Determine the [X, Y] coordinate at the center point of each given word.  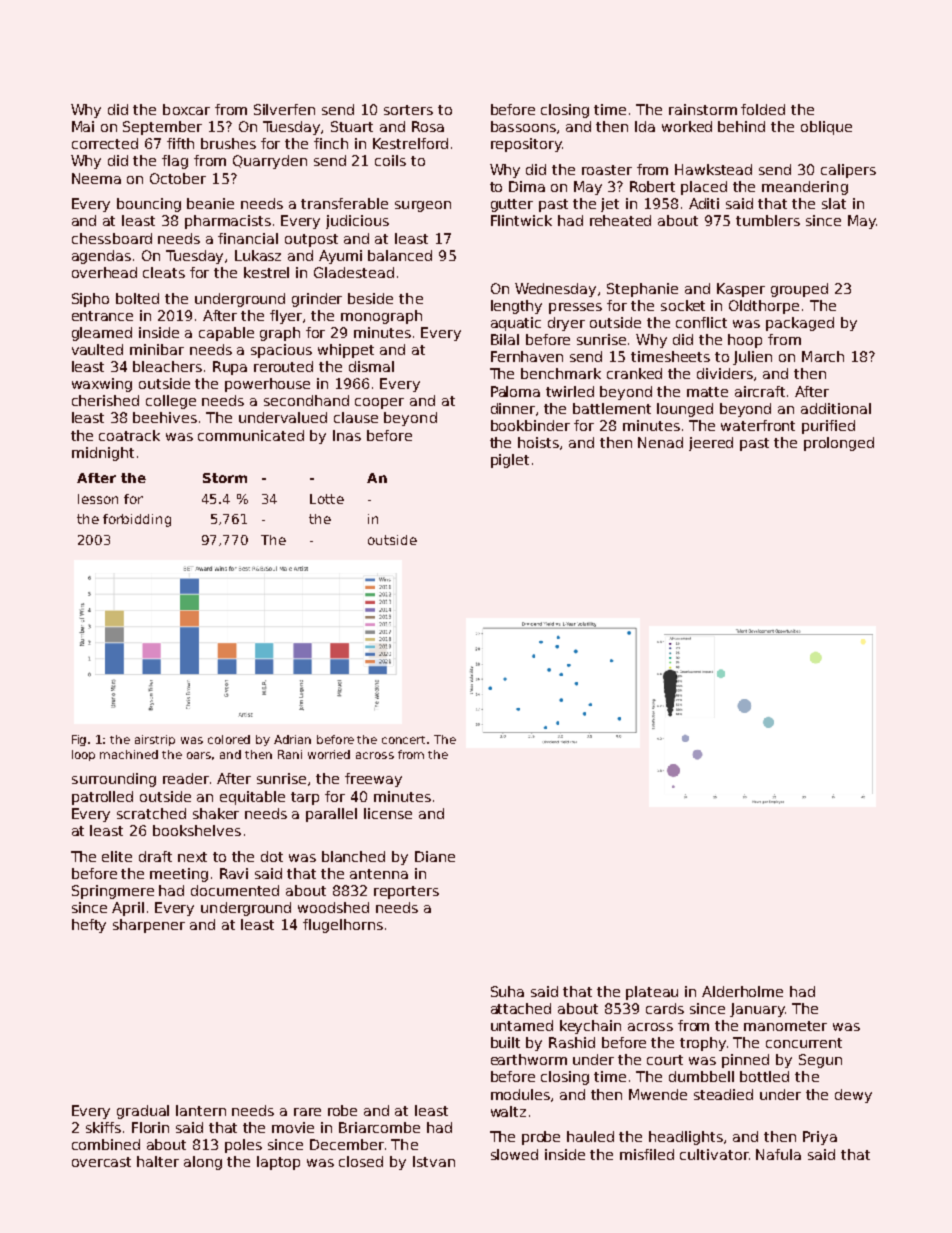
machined [129, 754]
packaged [800, 324]
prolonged [839, 444]
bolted [137, 298]
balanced [400, 255]
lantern [201, 1110]
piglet [510, 461]
